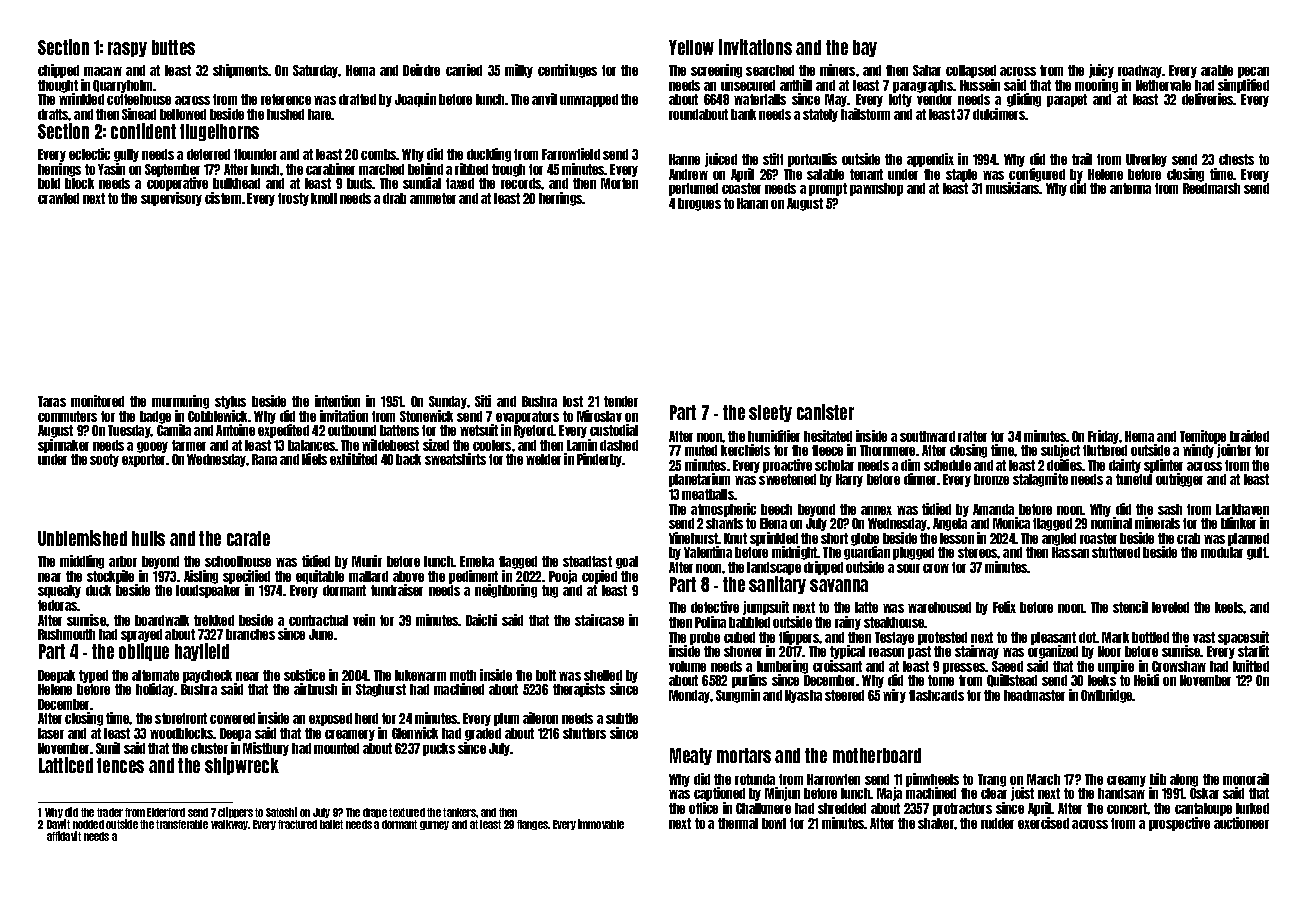 Image resolution: width=1308 pixels, height=924 pixels. I want to click on Stonewick, so click(426, 416).
